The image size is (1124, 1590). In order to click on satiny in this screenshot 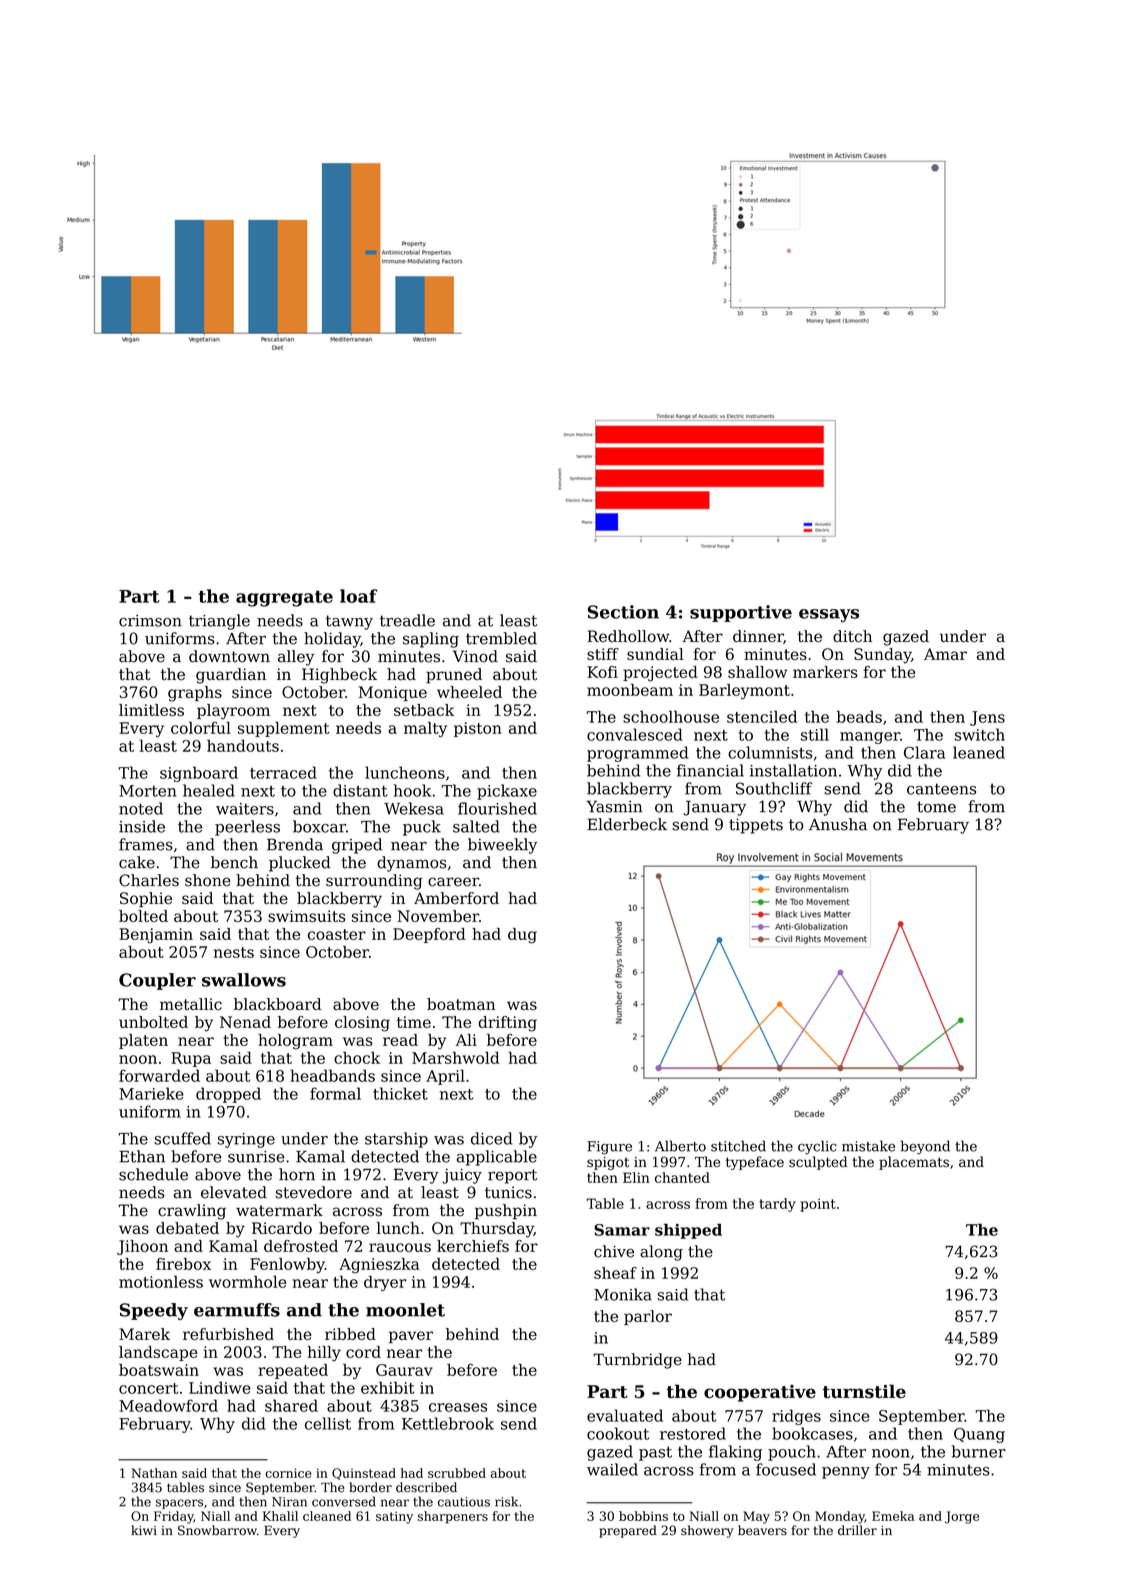, I will do `click(394, 1517)`.
